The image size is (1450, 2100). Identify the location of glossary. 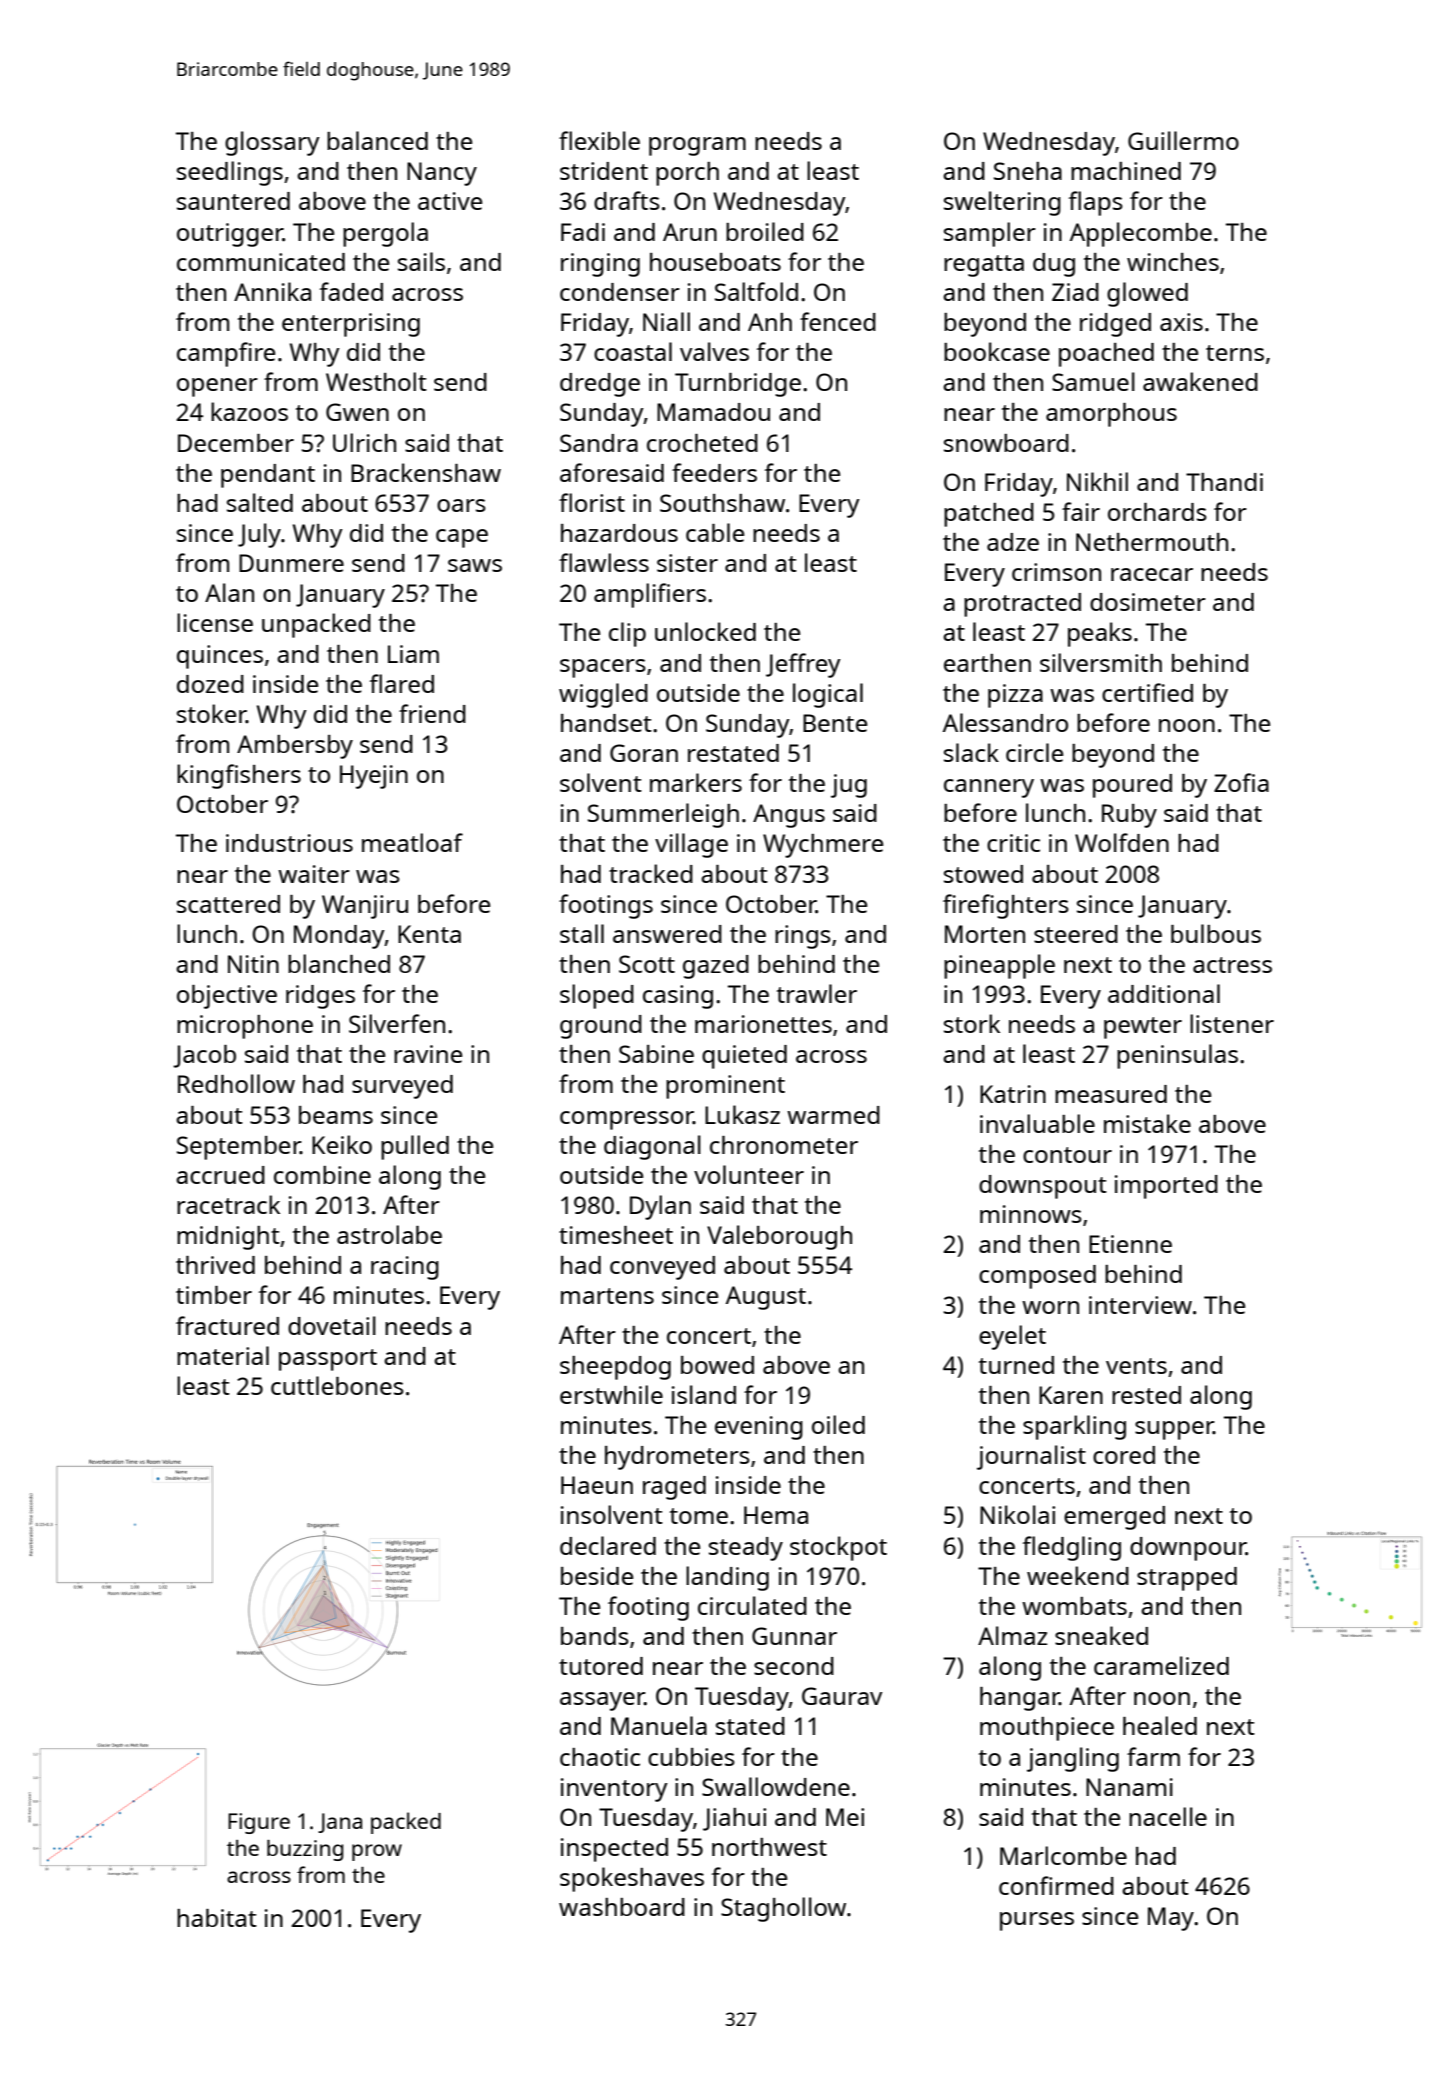
(272, 143).
